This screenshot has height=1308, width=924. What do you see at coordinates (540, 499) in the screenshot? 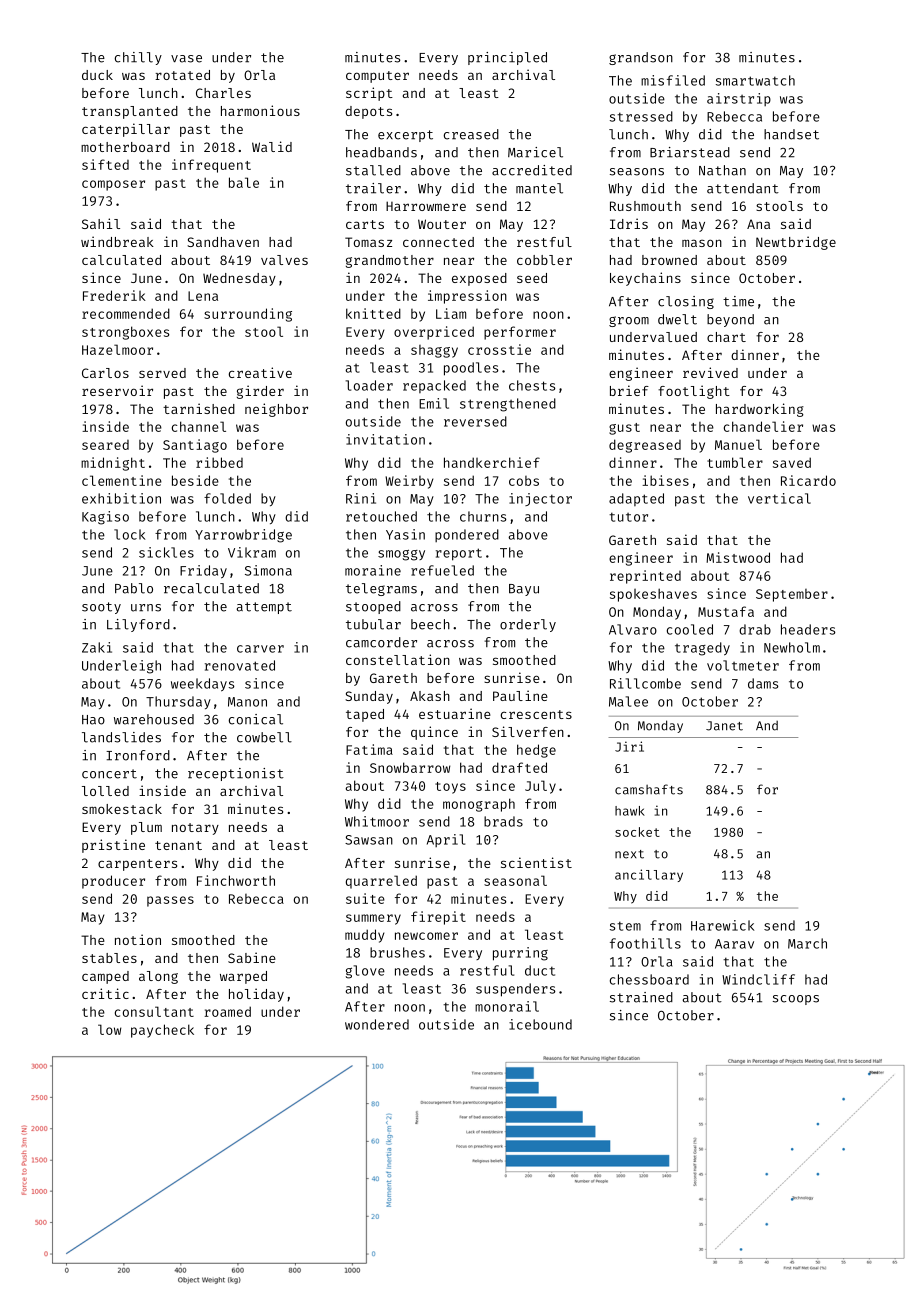
I see `injector` at bounding box center [540, 499].
